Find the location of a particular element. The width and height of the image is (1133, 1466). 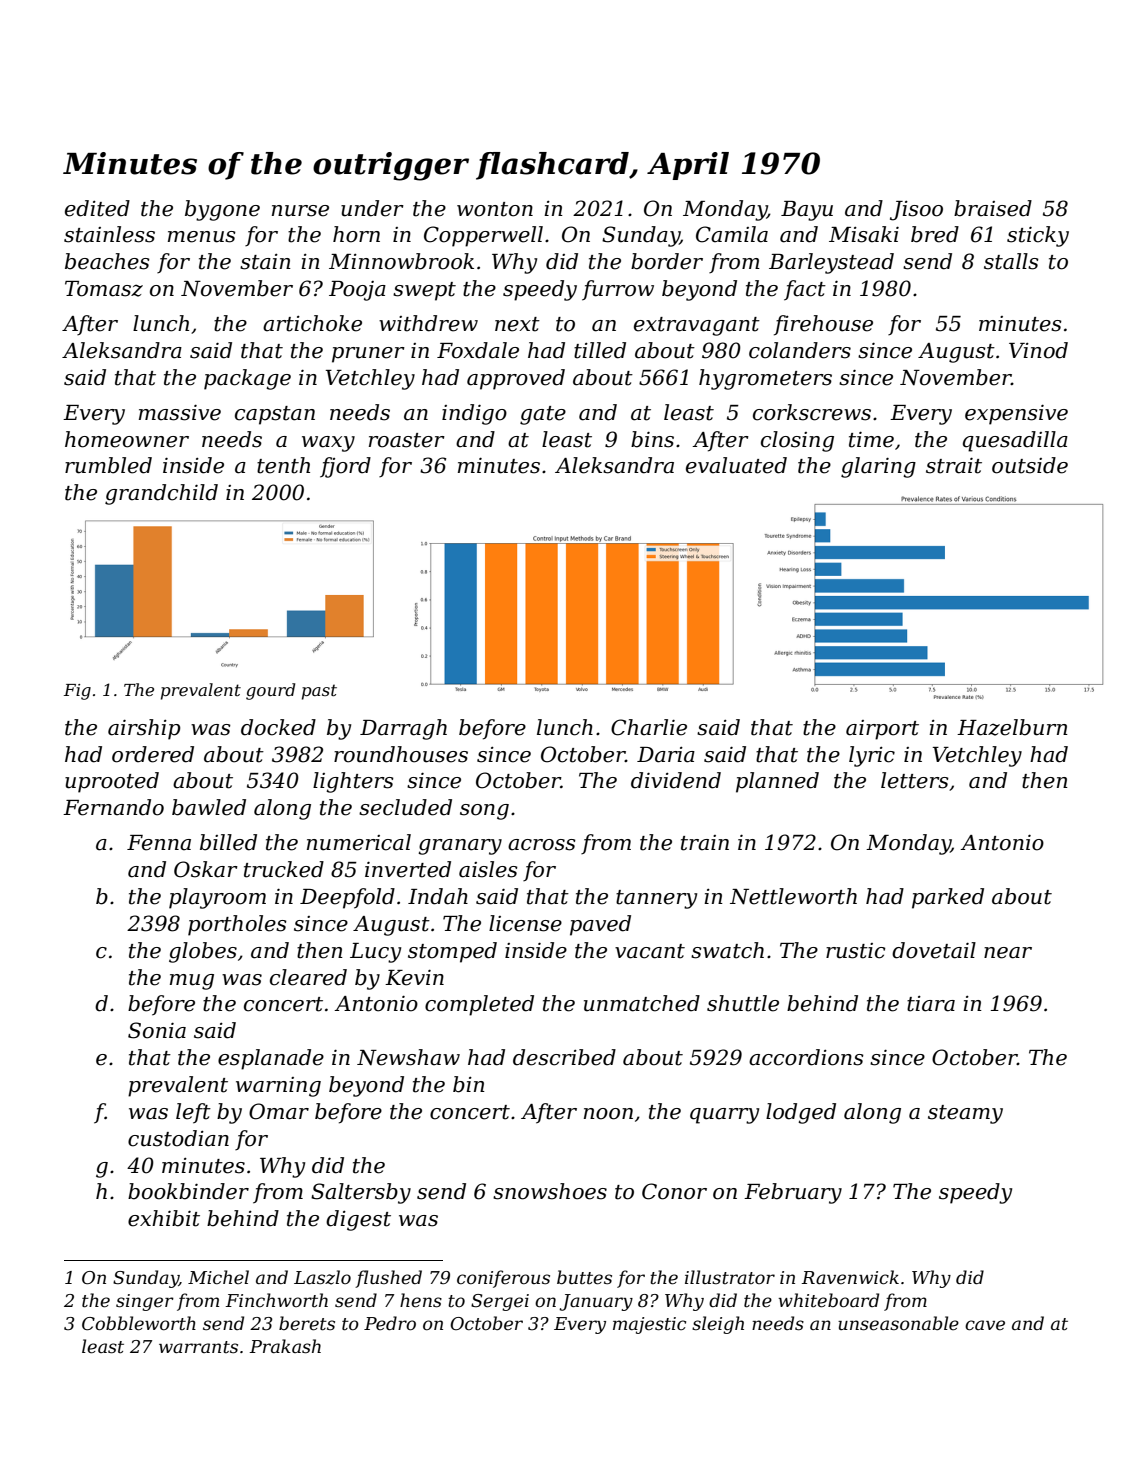

furrow is located at coordinates (618, 290).
